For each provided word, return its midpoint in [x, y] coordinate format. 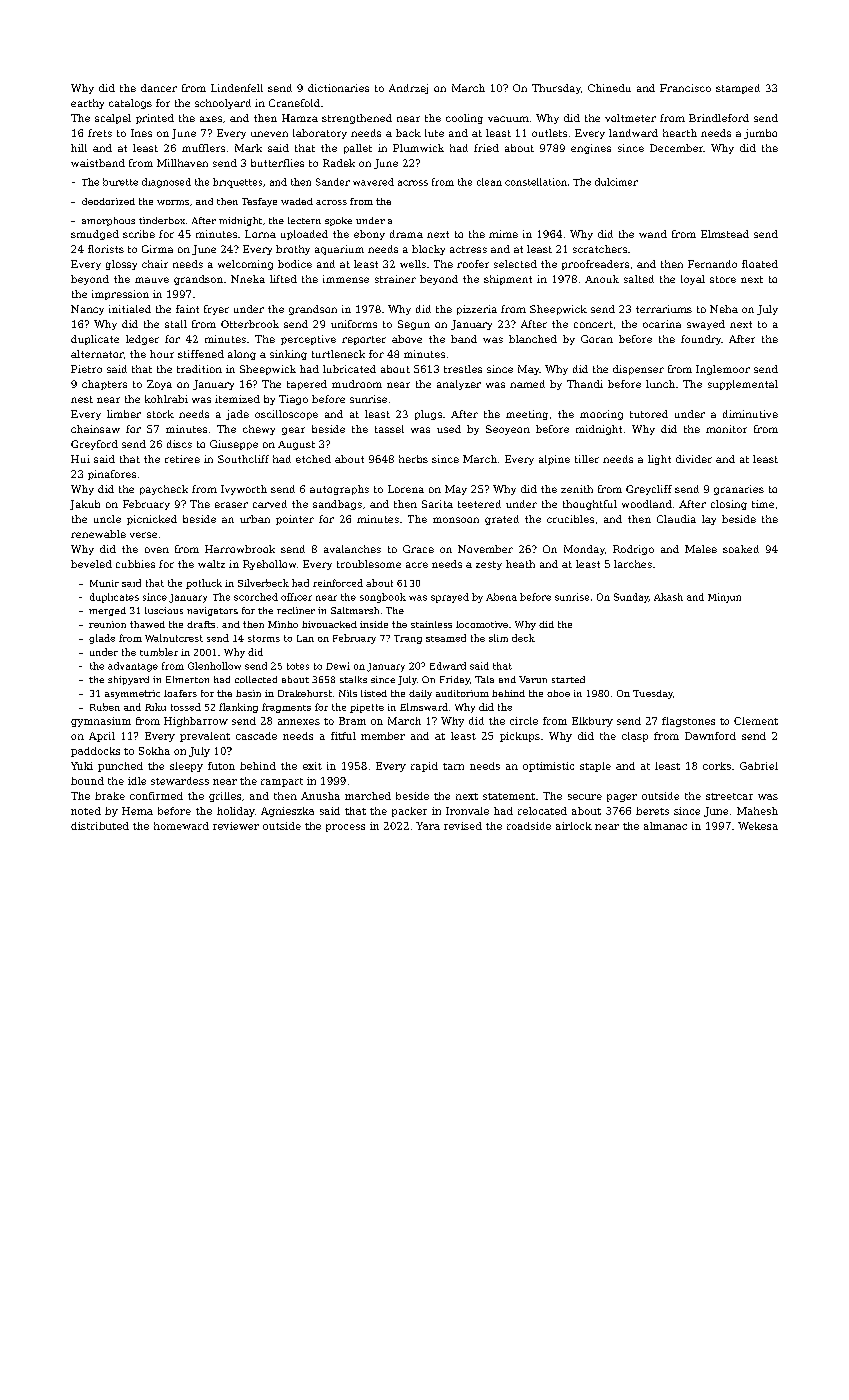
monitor [726, 429]
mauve [152, 280]
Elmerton [187, 679]
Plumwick [418, 148]
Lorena [406, 489]
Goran [597, 339]
